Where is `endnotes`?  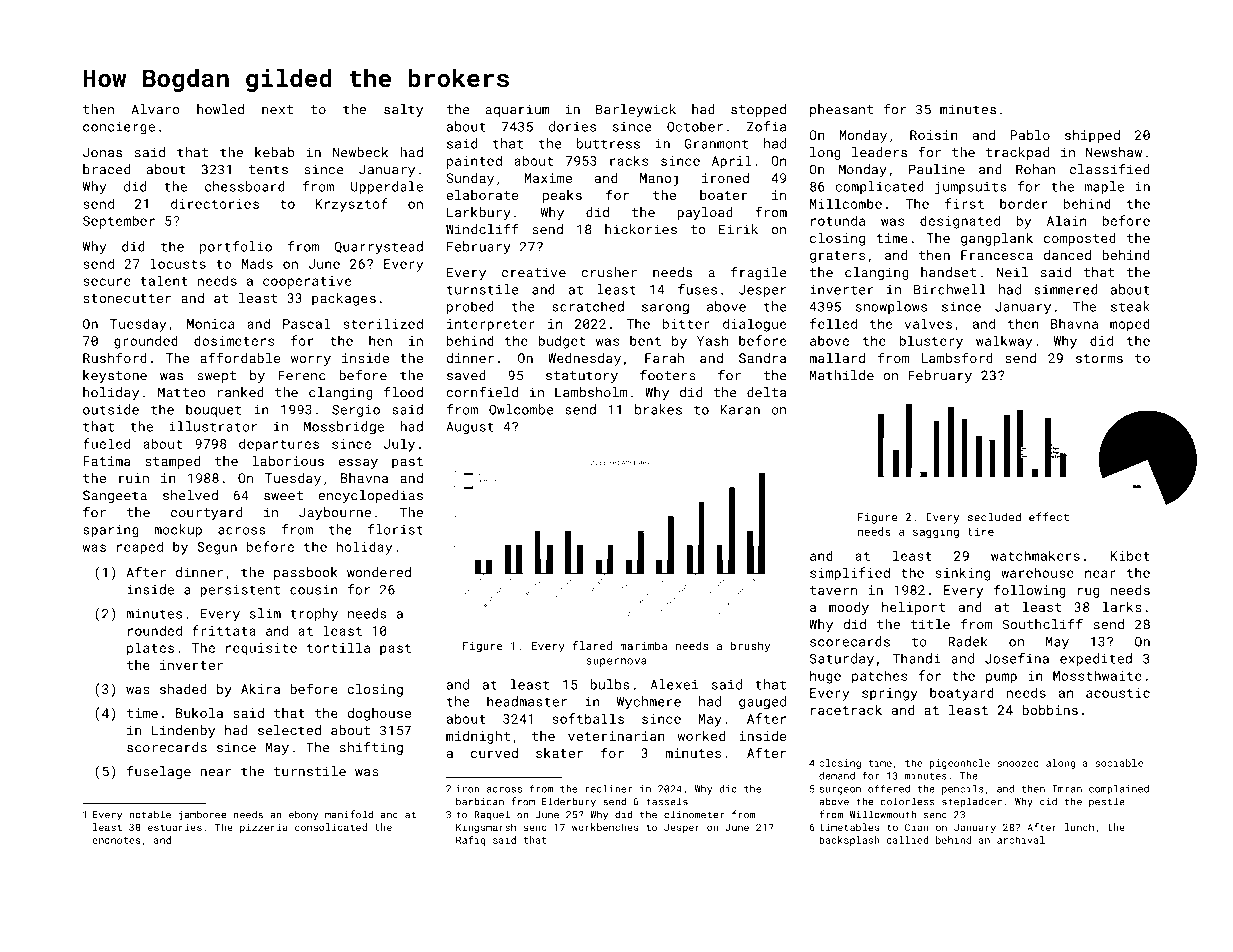 endnotes is located at coordinates (116, 840).
